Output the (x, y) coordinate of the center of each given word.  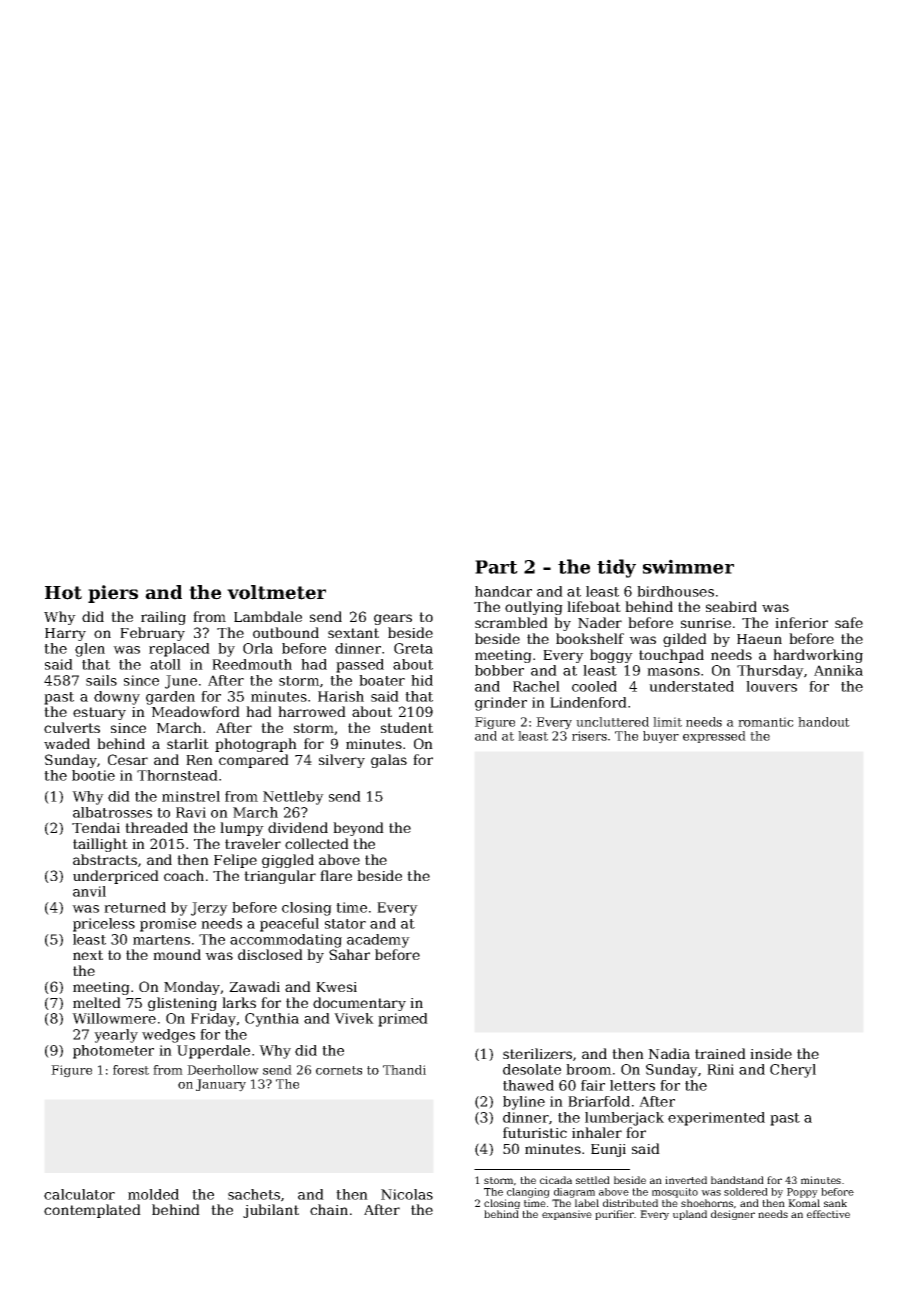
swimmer (688, 566)
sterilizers (537, 1053)
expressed (714, 737)
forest (131, 1070)
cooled (594, 686)
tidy (616, 568)
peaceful (289, 925)
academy (378, 941)
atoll (165, 664)
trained (720, 1053)
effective (828, 1214)
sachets (254, 1194)
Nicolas (407, 1194)
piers (113, 594)
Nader (600, 622)
